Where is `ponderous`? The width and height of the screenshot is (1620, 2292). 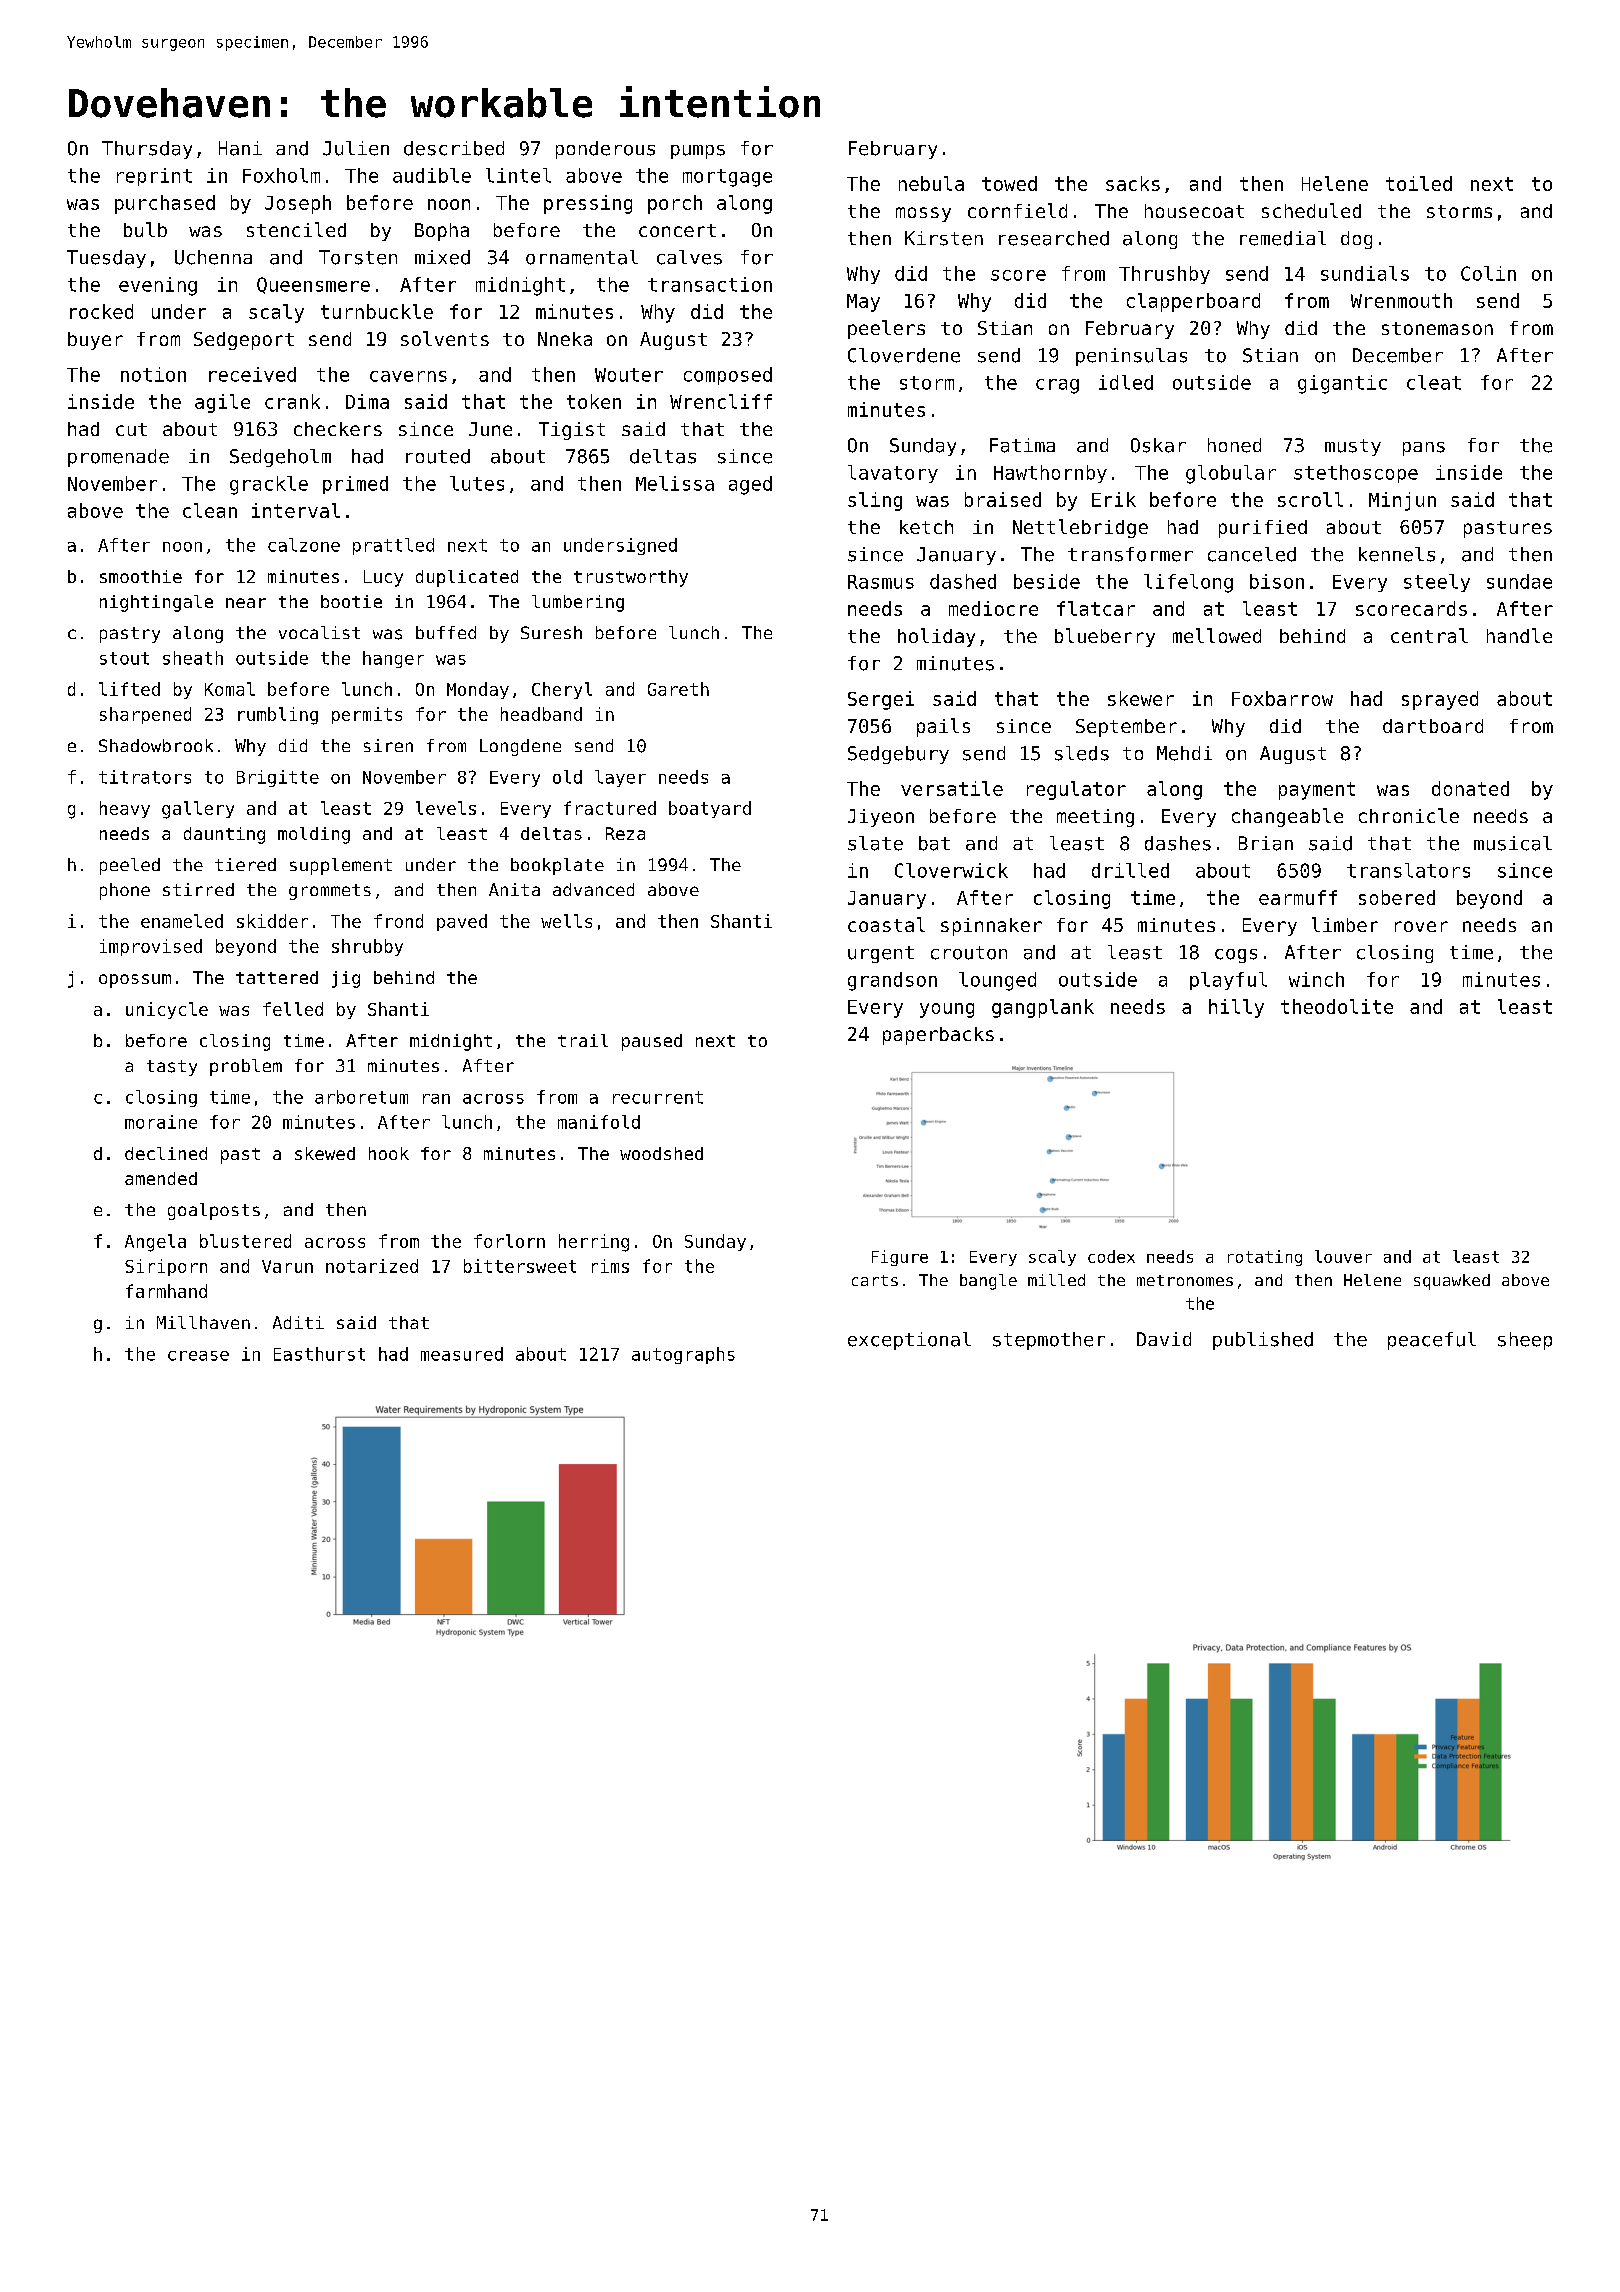
ponderous is located at coordinates (605, 150).
